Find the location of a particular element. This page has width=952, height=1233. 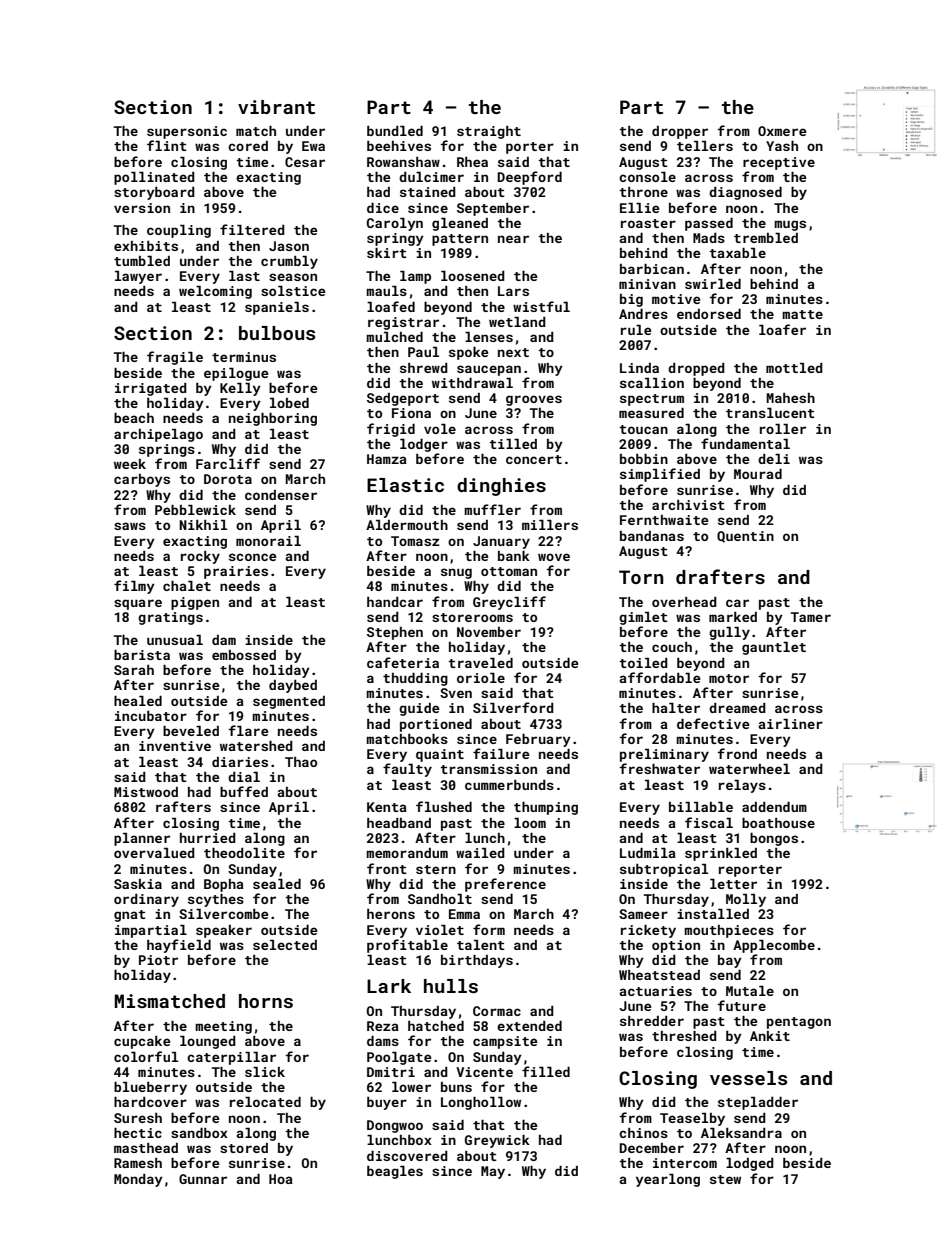

scythes is located at coordinates (216, 900).
